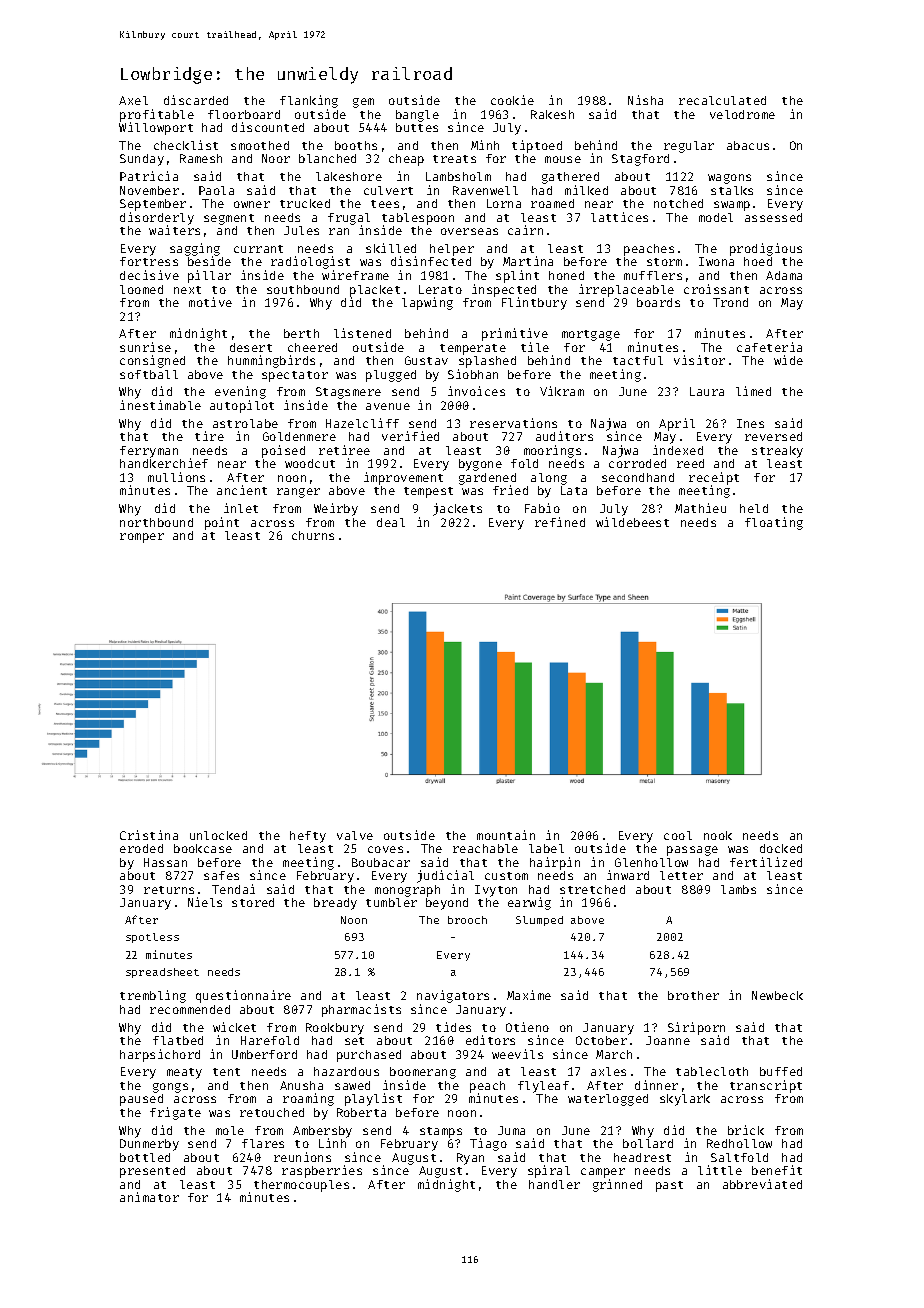  Describe the element at coordinates (560, 522) in the image. I see `refined` at that location.
